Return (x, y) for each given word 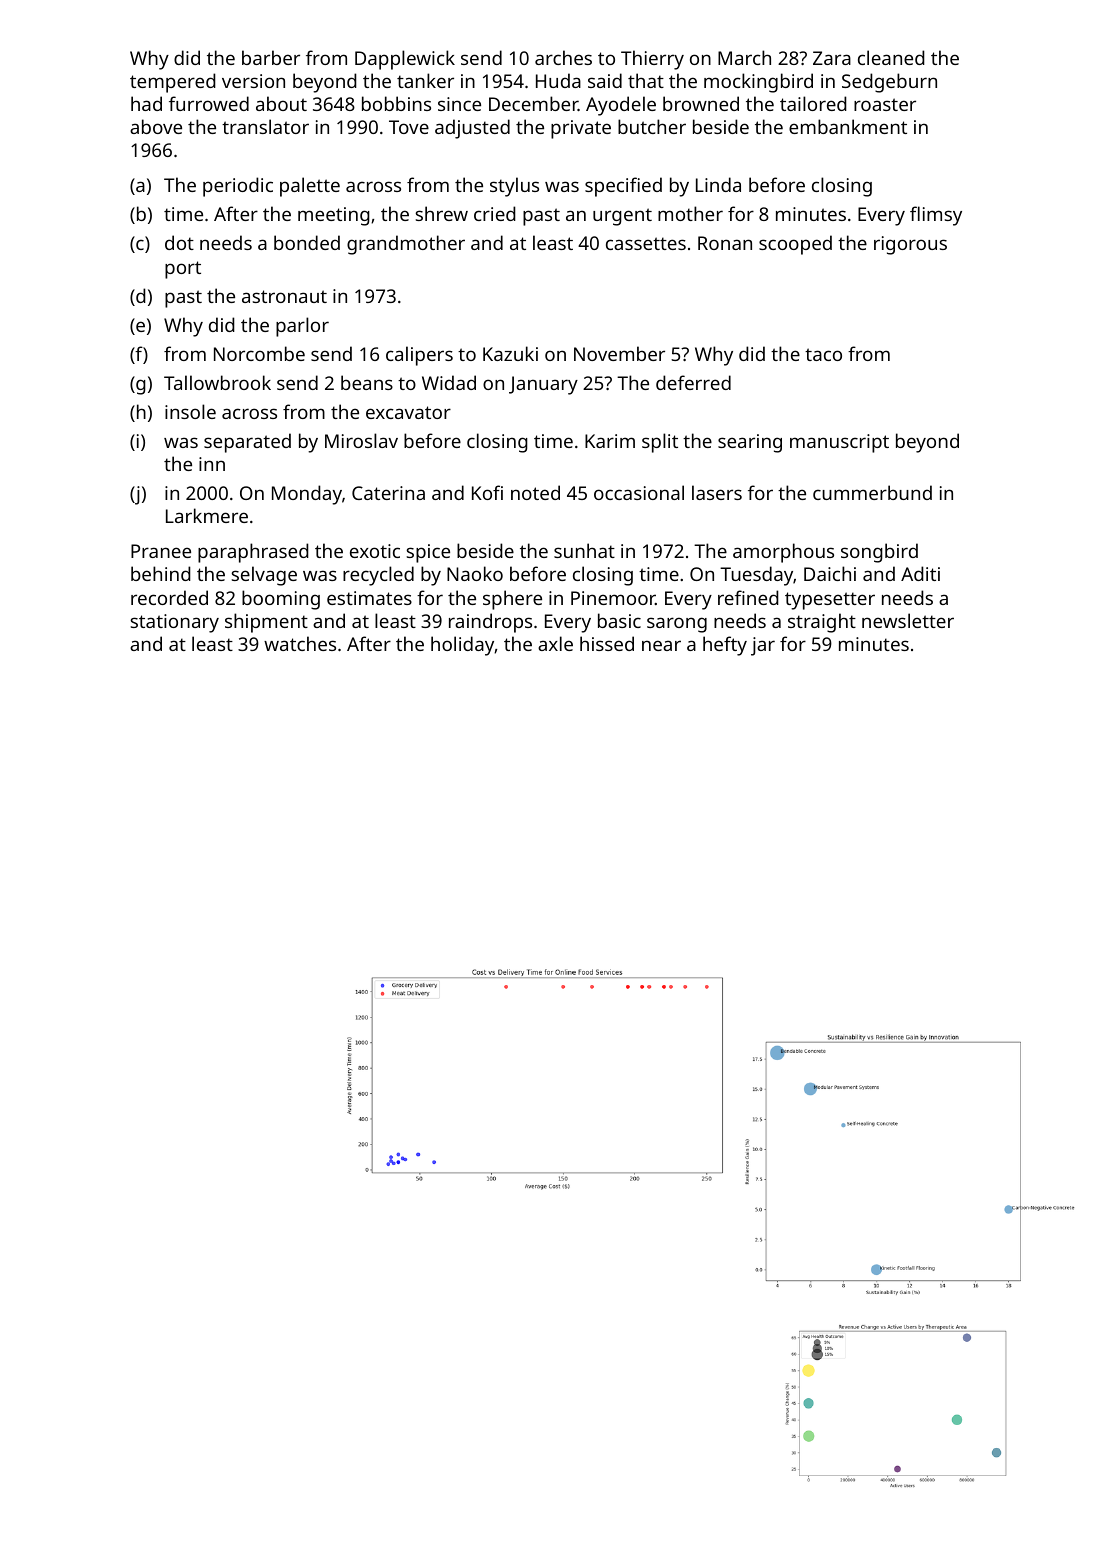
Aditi (920, 573)
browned (701, 103)
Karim (610, 441)
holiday (463, 646)
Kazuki (510, 353)
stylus (514, 187)
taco (823, 354)
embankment (848, 126)
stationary (174, 623)
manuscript (839, 443)
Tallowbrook (217, 382)
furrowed (209, 103)
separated (247, 443)
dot (179, 242)
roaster (885, 104)
